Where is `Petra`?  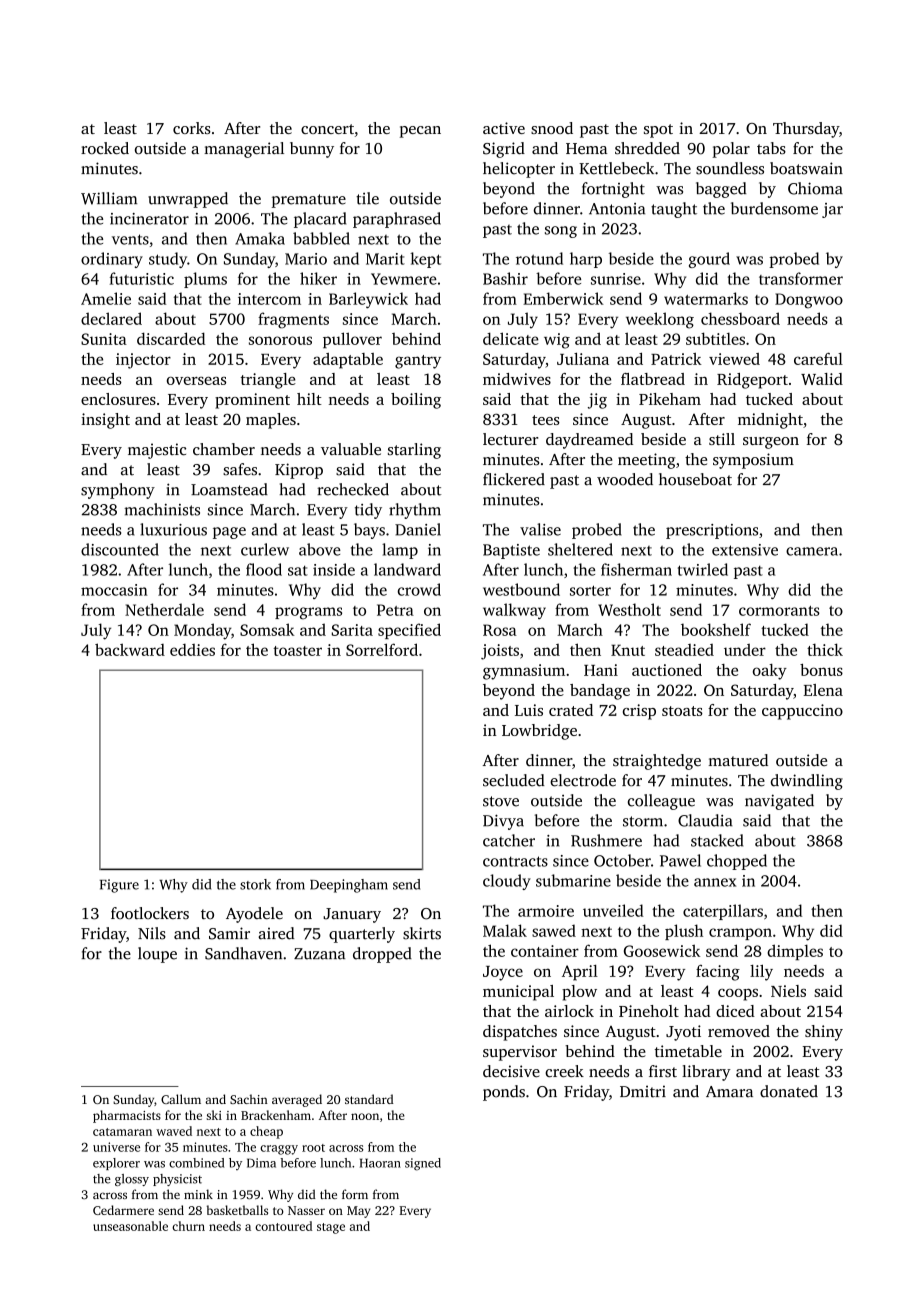
Petra is located at coordinates (395, 610).
